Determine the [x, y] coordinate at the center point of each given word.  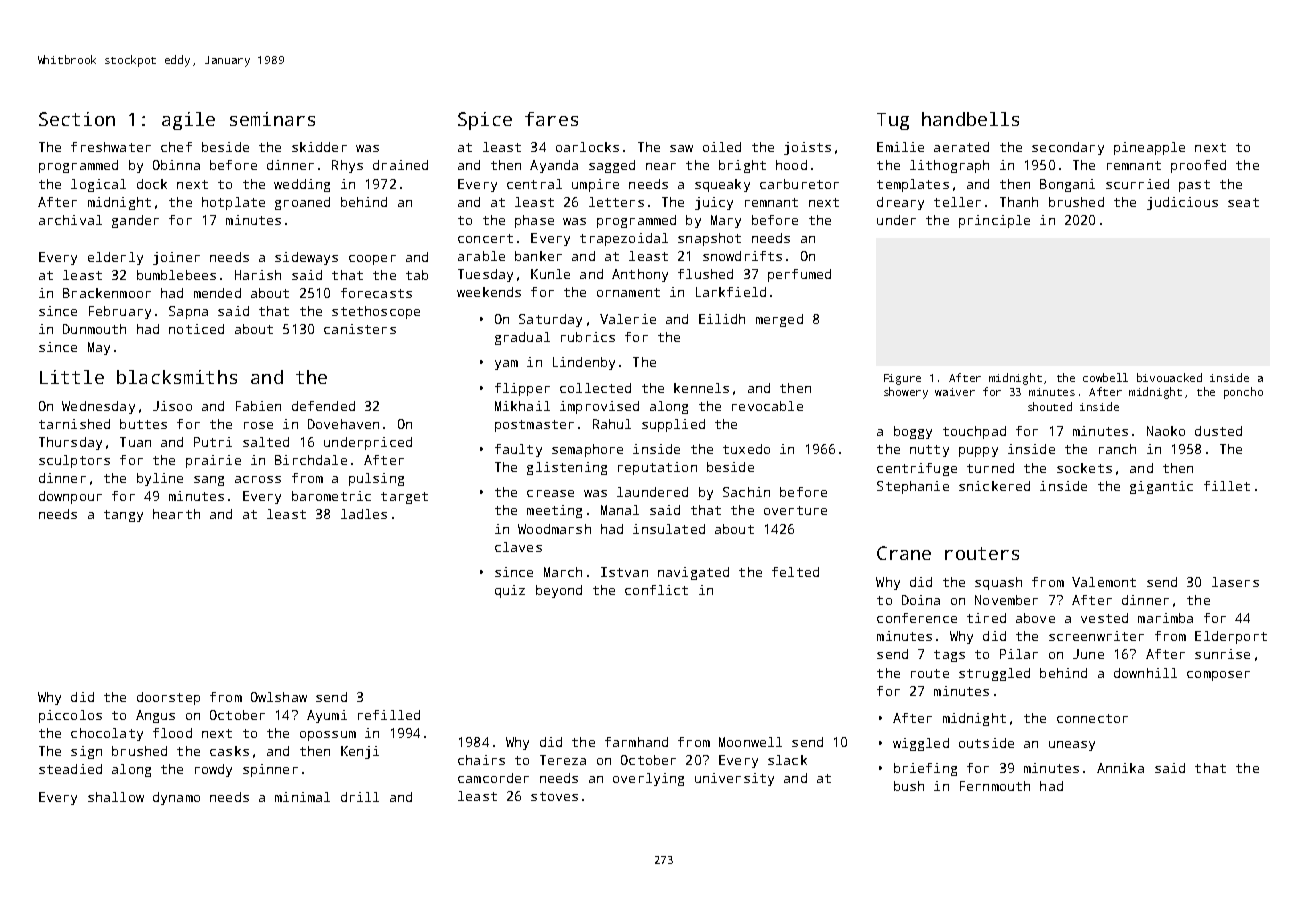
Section [77, 119]
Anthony [640, 275]
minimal [302, 797]
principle [994, 221]
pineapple [1149, 148]
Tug [893, 121]
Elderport [1231, 637]
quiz [510, 591]
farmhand [636, 742]
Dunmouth [94, 329]
